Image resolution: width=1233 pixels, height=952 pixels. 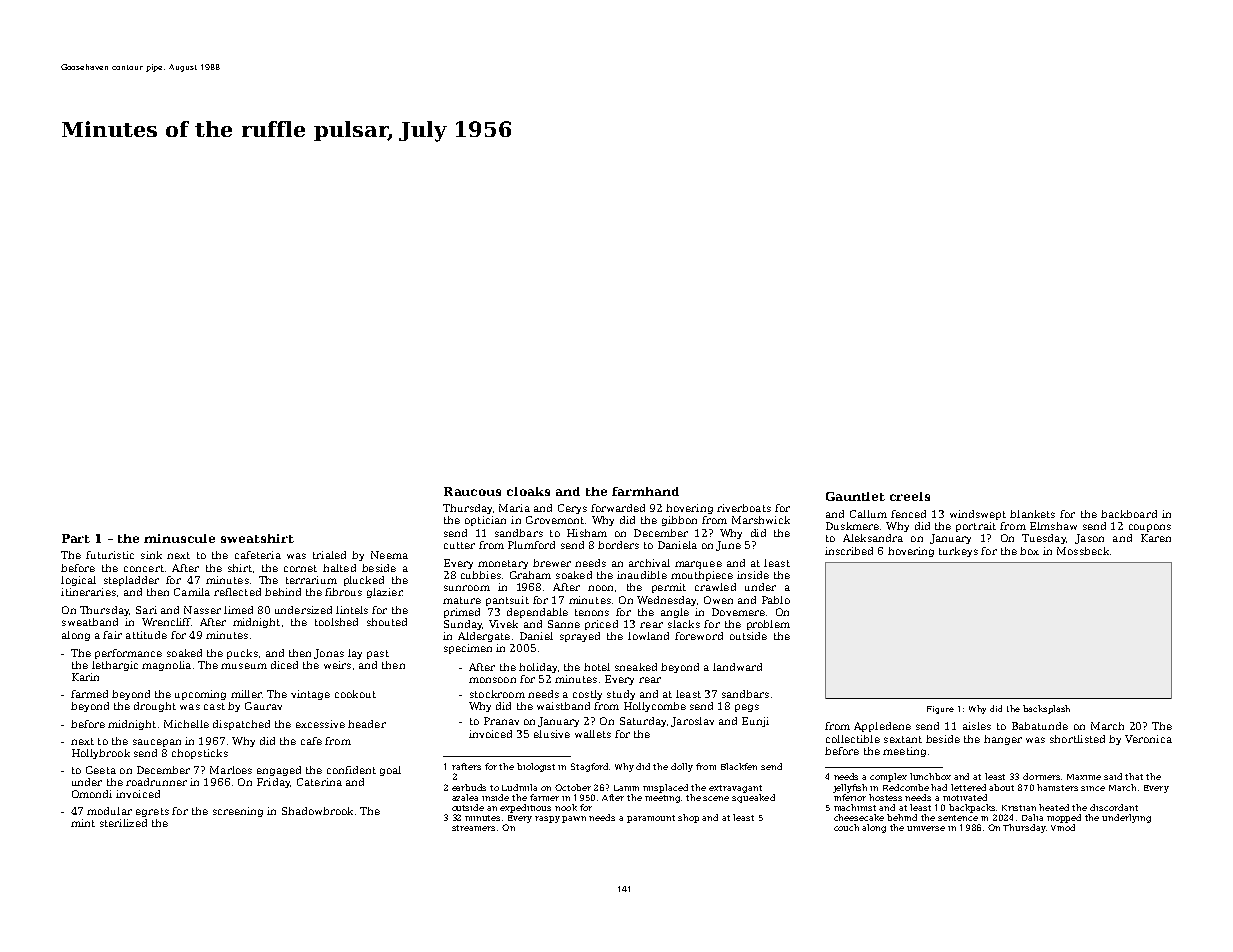 I want to click on Part, so click(x=76, y=538).
